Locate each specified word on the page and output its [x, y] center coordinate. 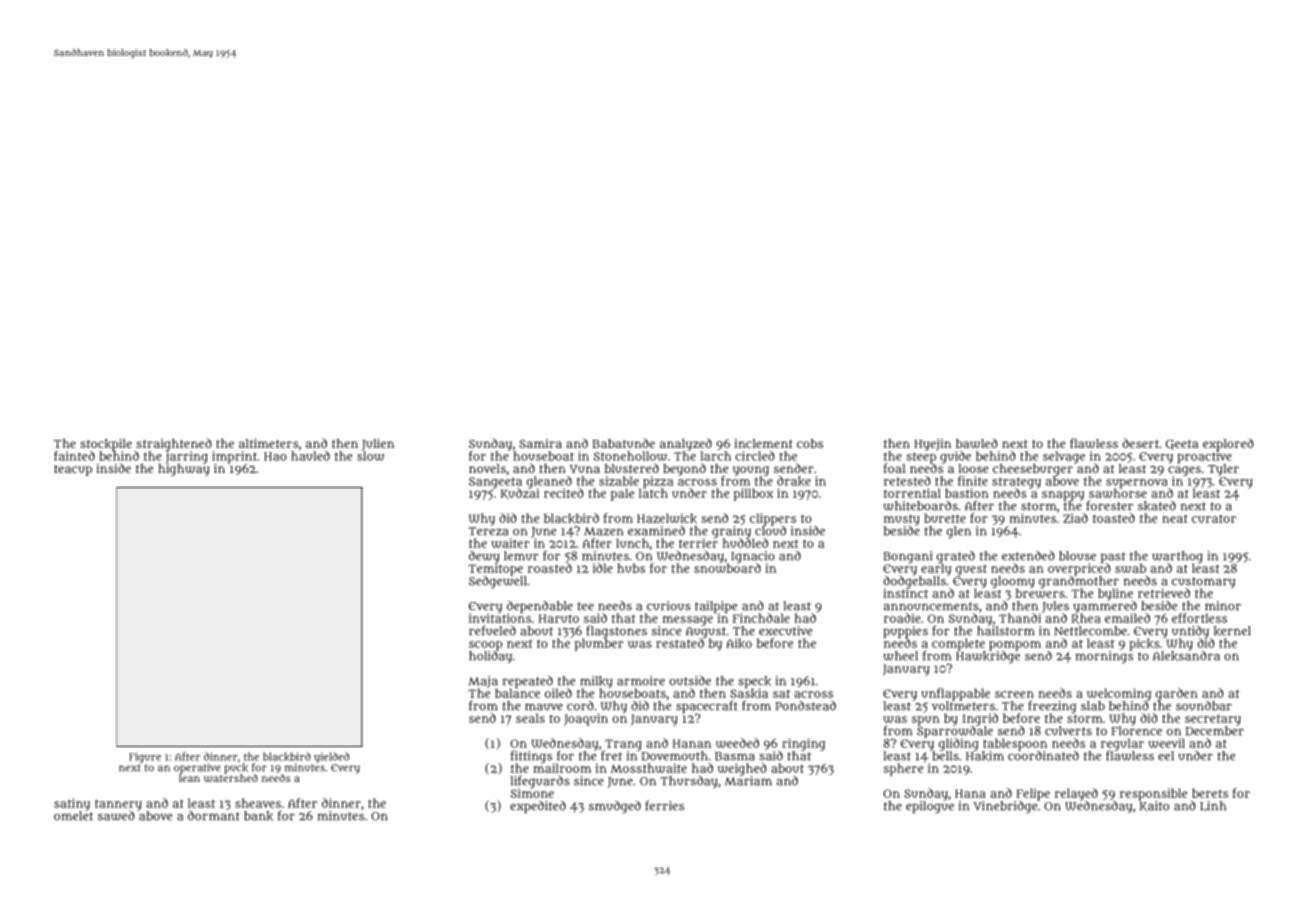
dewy [484, 557]
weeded [737, 743]
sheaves [258, 803]
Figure [145, 757]
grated [956, 557]
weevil [1166, 743]
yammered [1105, 607]
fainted [74, 456]
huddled [745, 543]
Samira [540, 443]
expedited [538, 807]
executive [785, 631]
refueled [492, 630]
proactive [1204, 457]
